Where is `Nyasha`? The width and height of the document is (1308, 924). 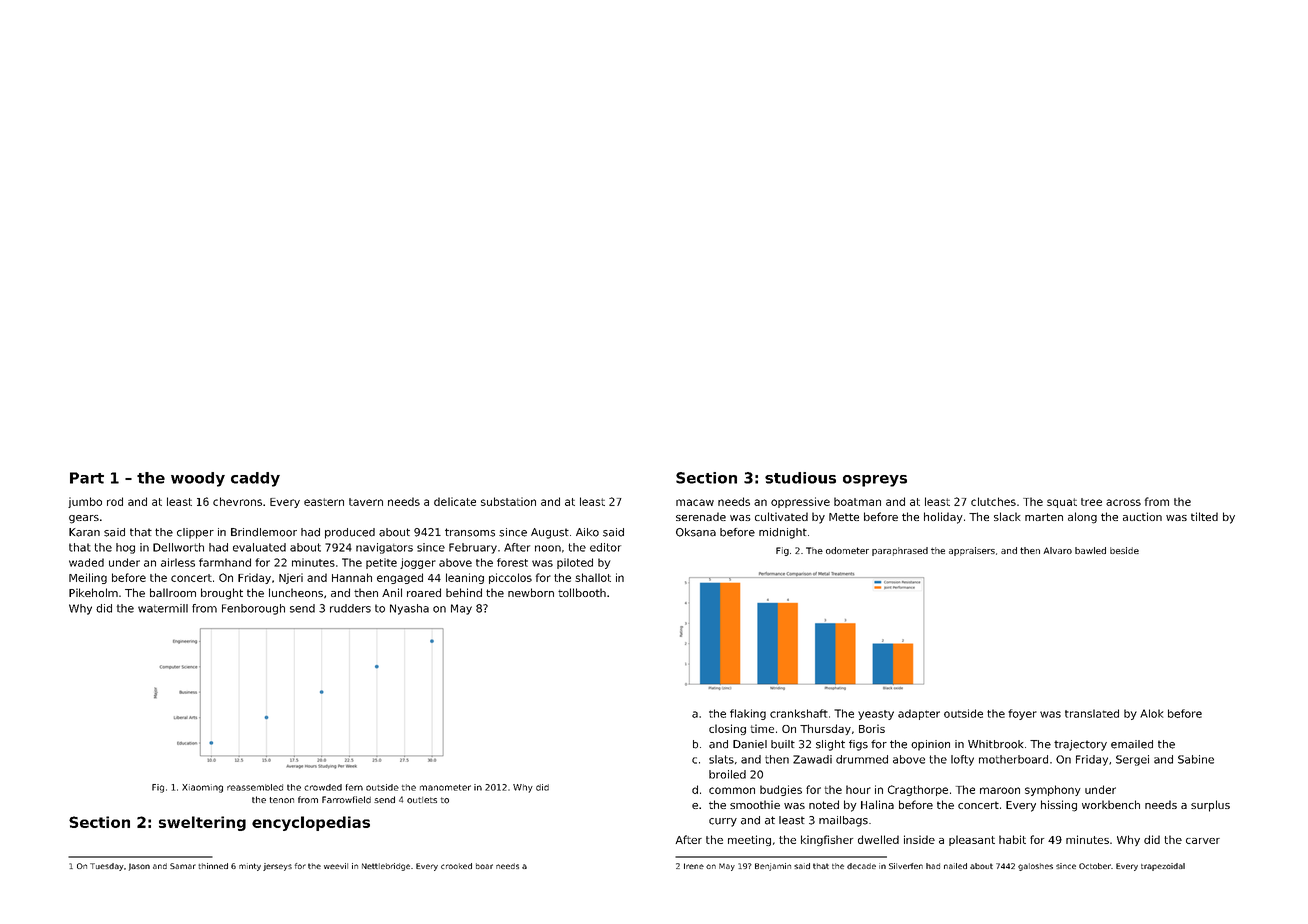
Nyasha is located at coordinates (409, 609).
